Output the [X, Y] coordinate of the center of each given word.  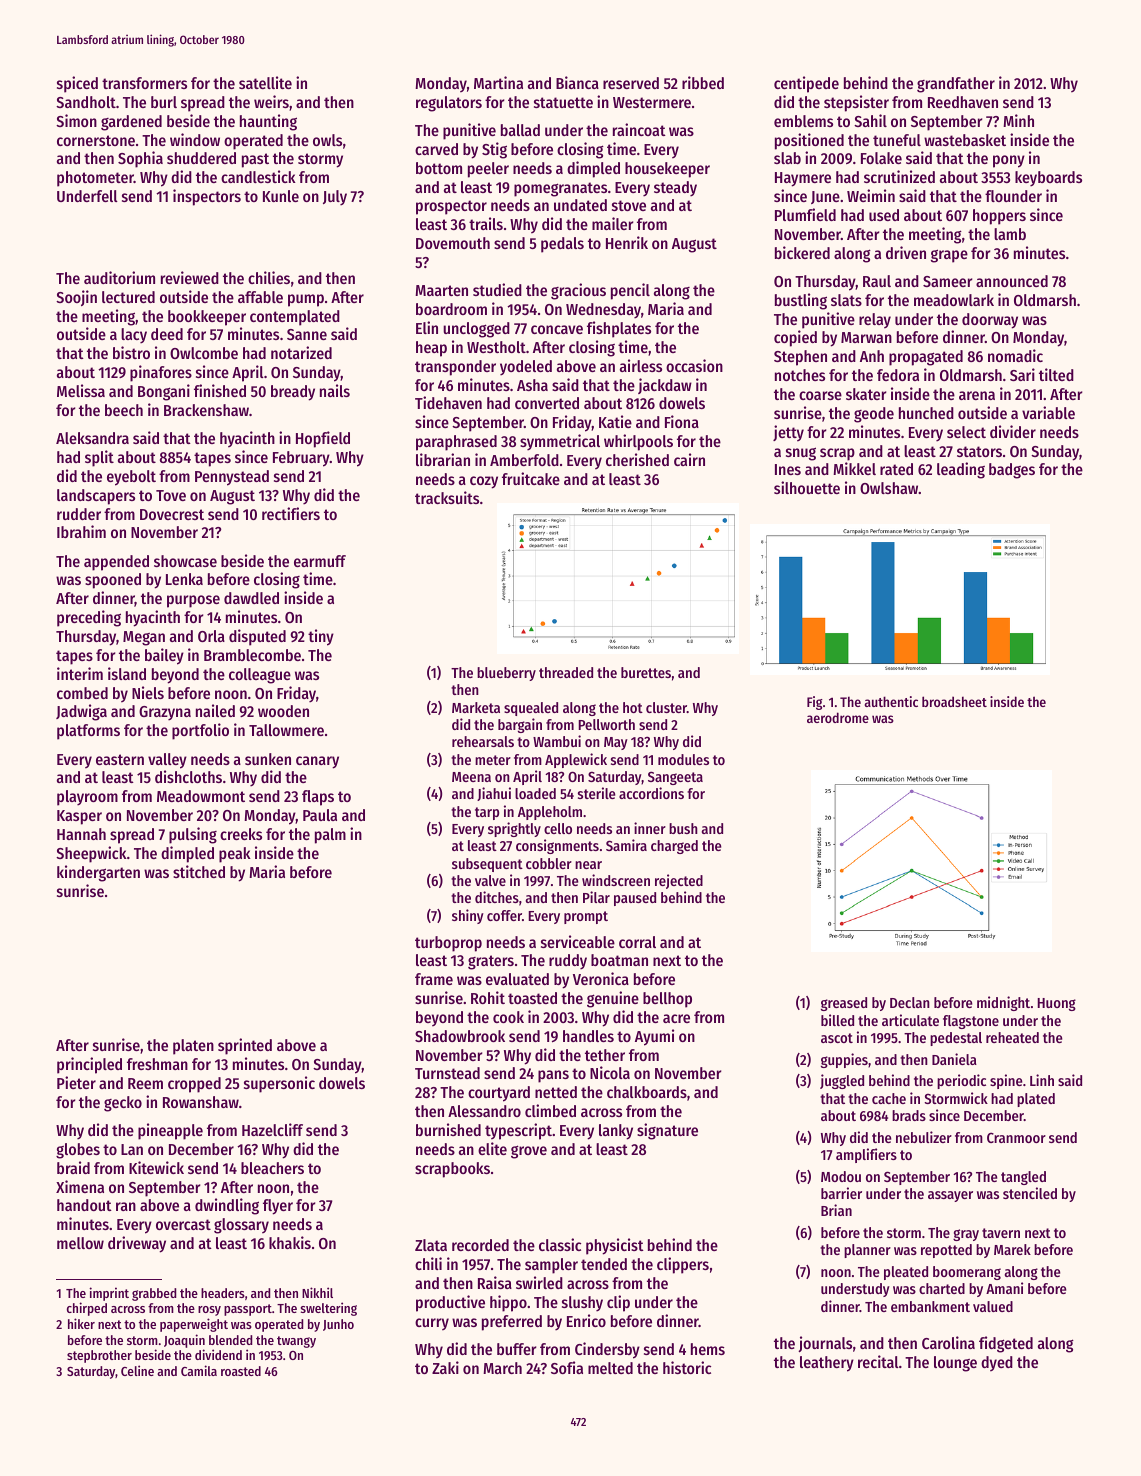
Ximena [80, 1186]
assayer [950, 1196]
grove [529, 1152]
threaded [566, 672]
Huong [1056, 1004]
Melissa [81, 390]
